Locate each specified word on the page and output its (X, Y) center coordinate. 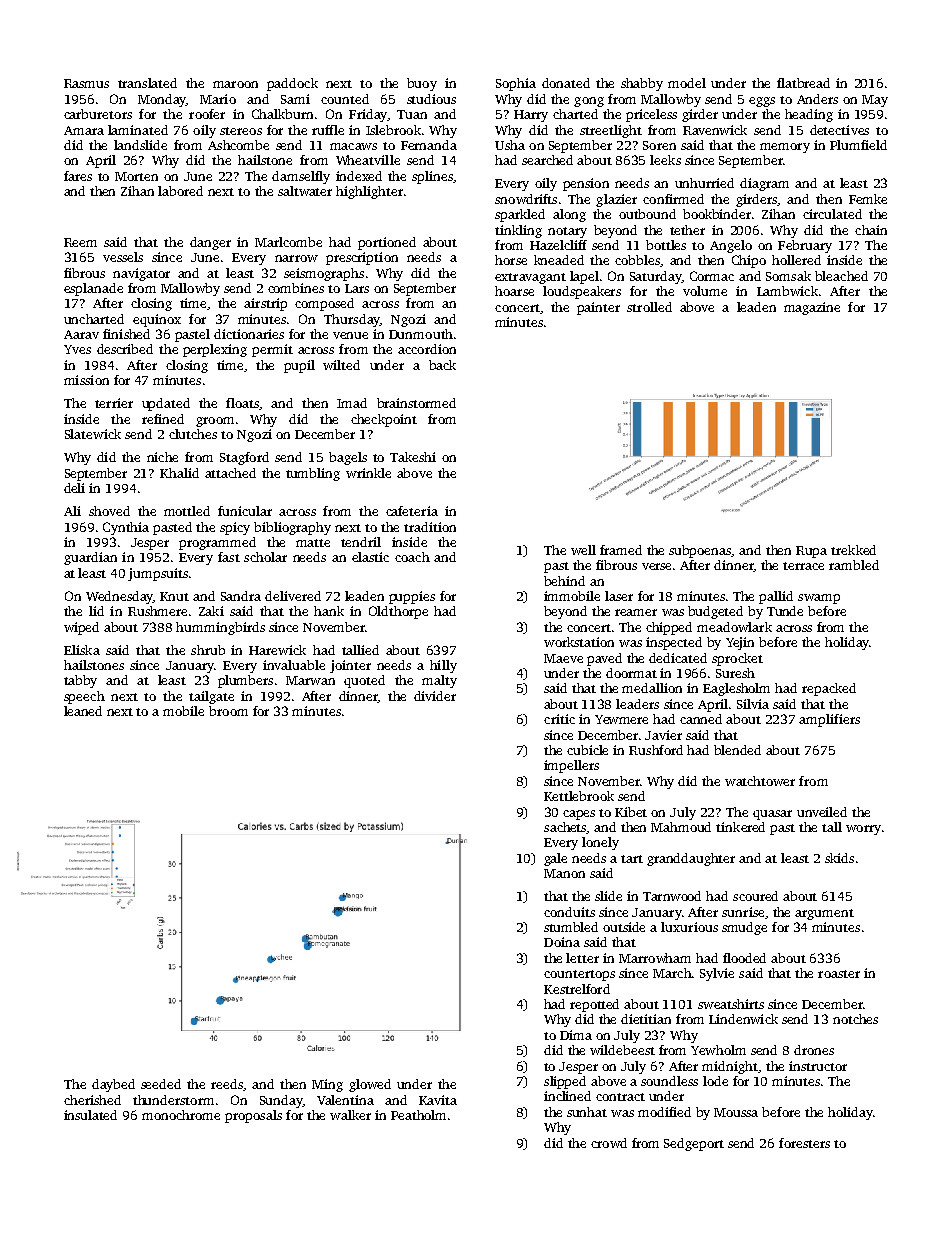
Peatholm (418, 1115)
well (583, 550)
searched (547, 160)
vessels (123, 257)
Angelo (731, 246)
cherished (92, 1100)
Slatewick (93, 434)
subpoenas (700, 551)
